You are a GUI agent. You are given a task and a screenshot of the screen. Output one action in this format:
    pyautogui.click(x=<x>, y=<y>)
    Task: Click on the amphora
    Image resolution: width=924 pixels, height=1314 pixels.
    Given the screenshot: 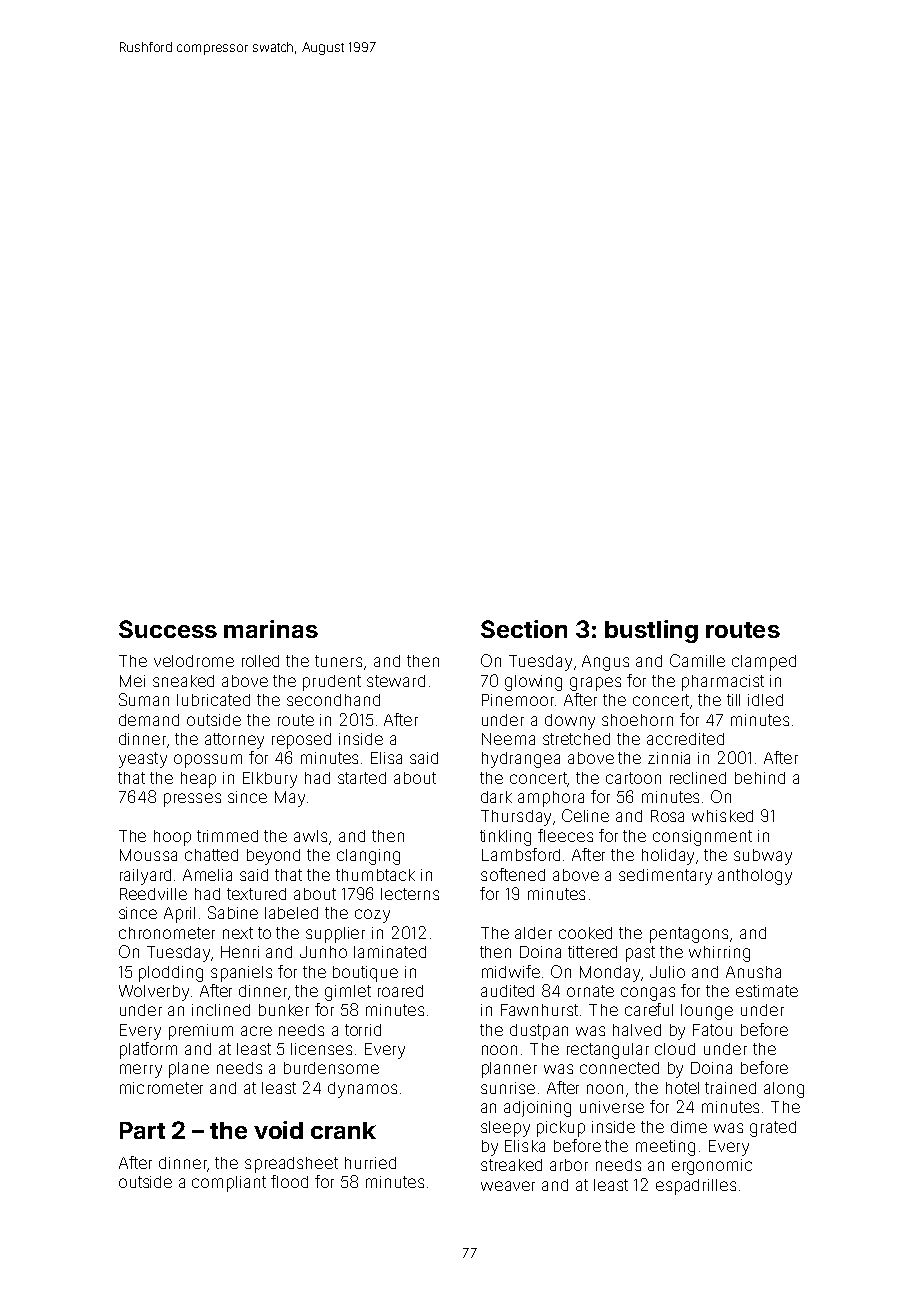 What is the action you would take?
    pyautogui.click(x=551, y=799)
